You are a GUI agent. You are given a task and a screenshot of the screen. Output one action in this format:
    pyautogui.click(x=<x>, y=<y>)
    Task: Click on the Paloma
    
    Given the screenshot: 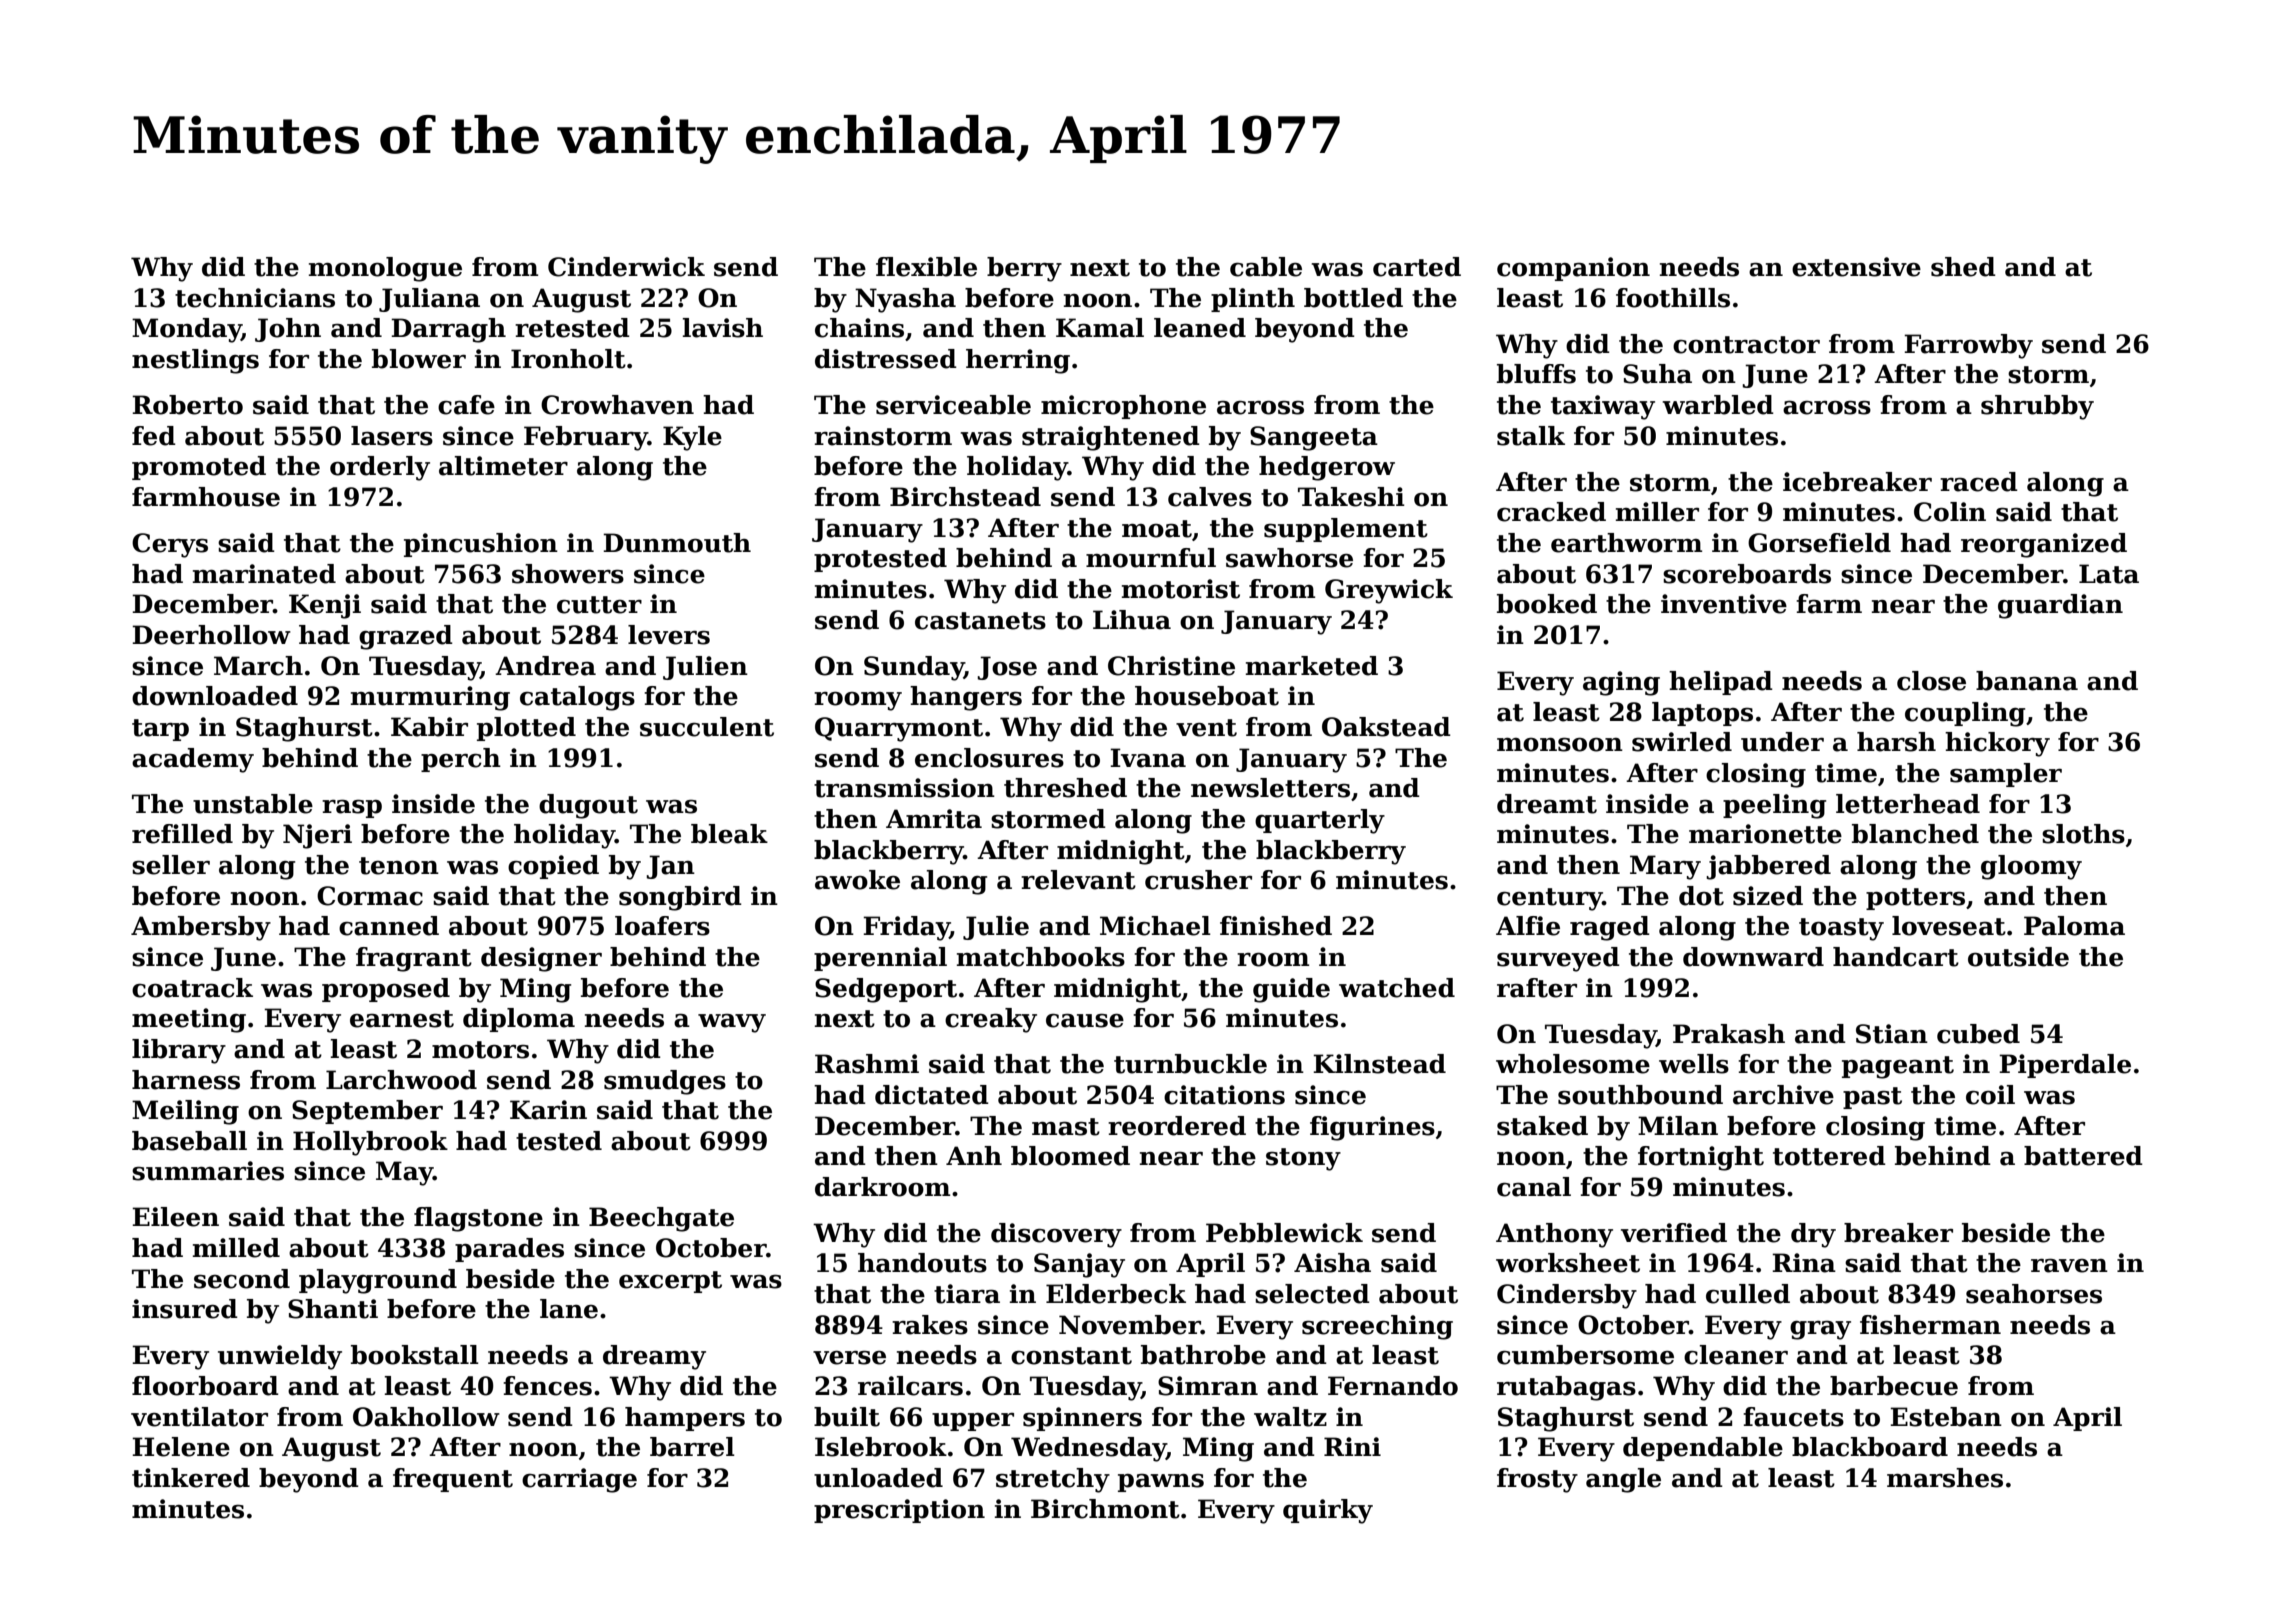 What is the action you would take?
    pyautogui.click(x=2074, y=926)
